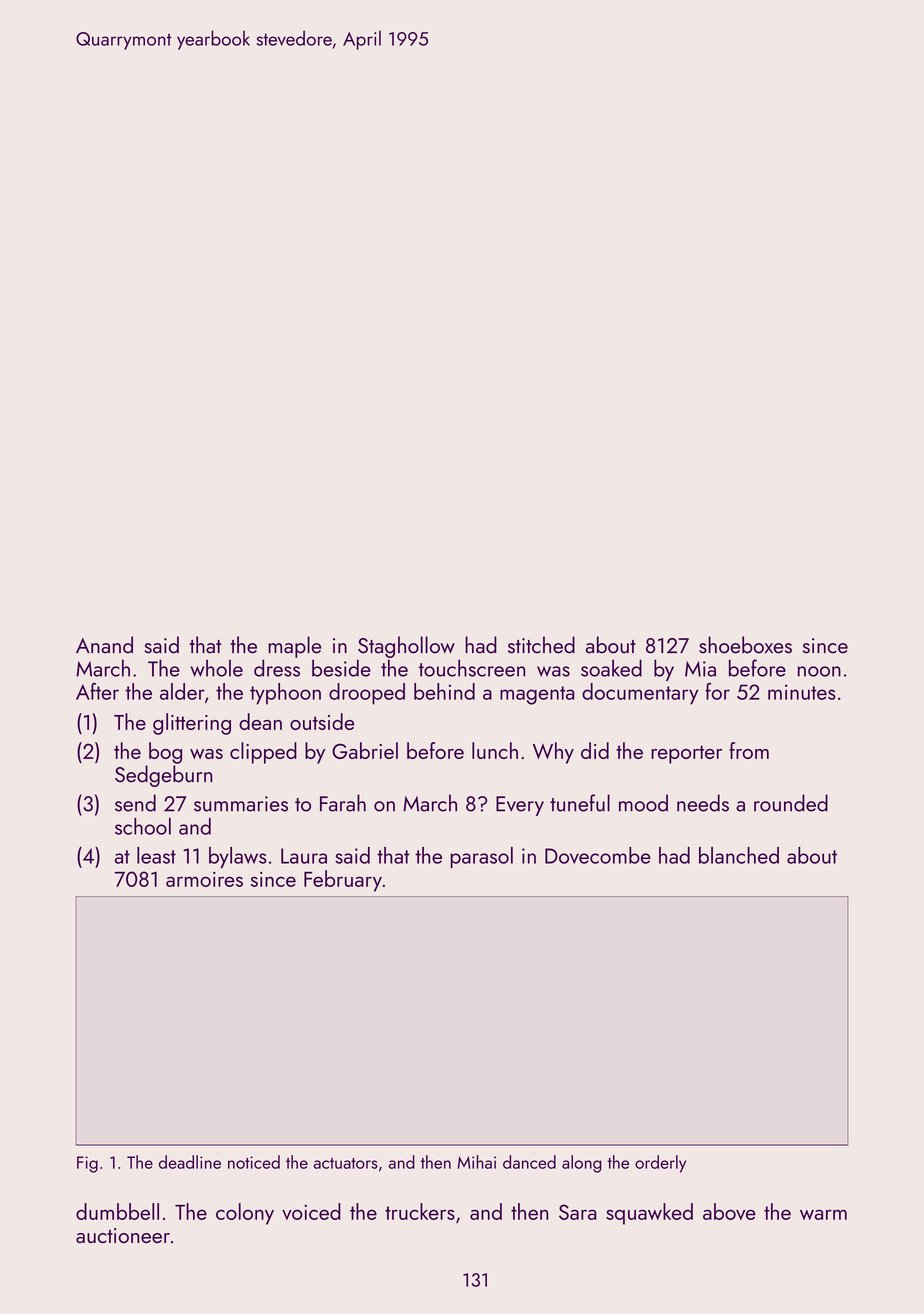 The height and width of the screenshot is (1314, 924). I want to click on truckers, so click(420, 1211).
